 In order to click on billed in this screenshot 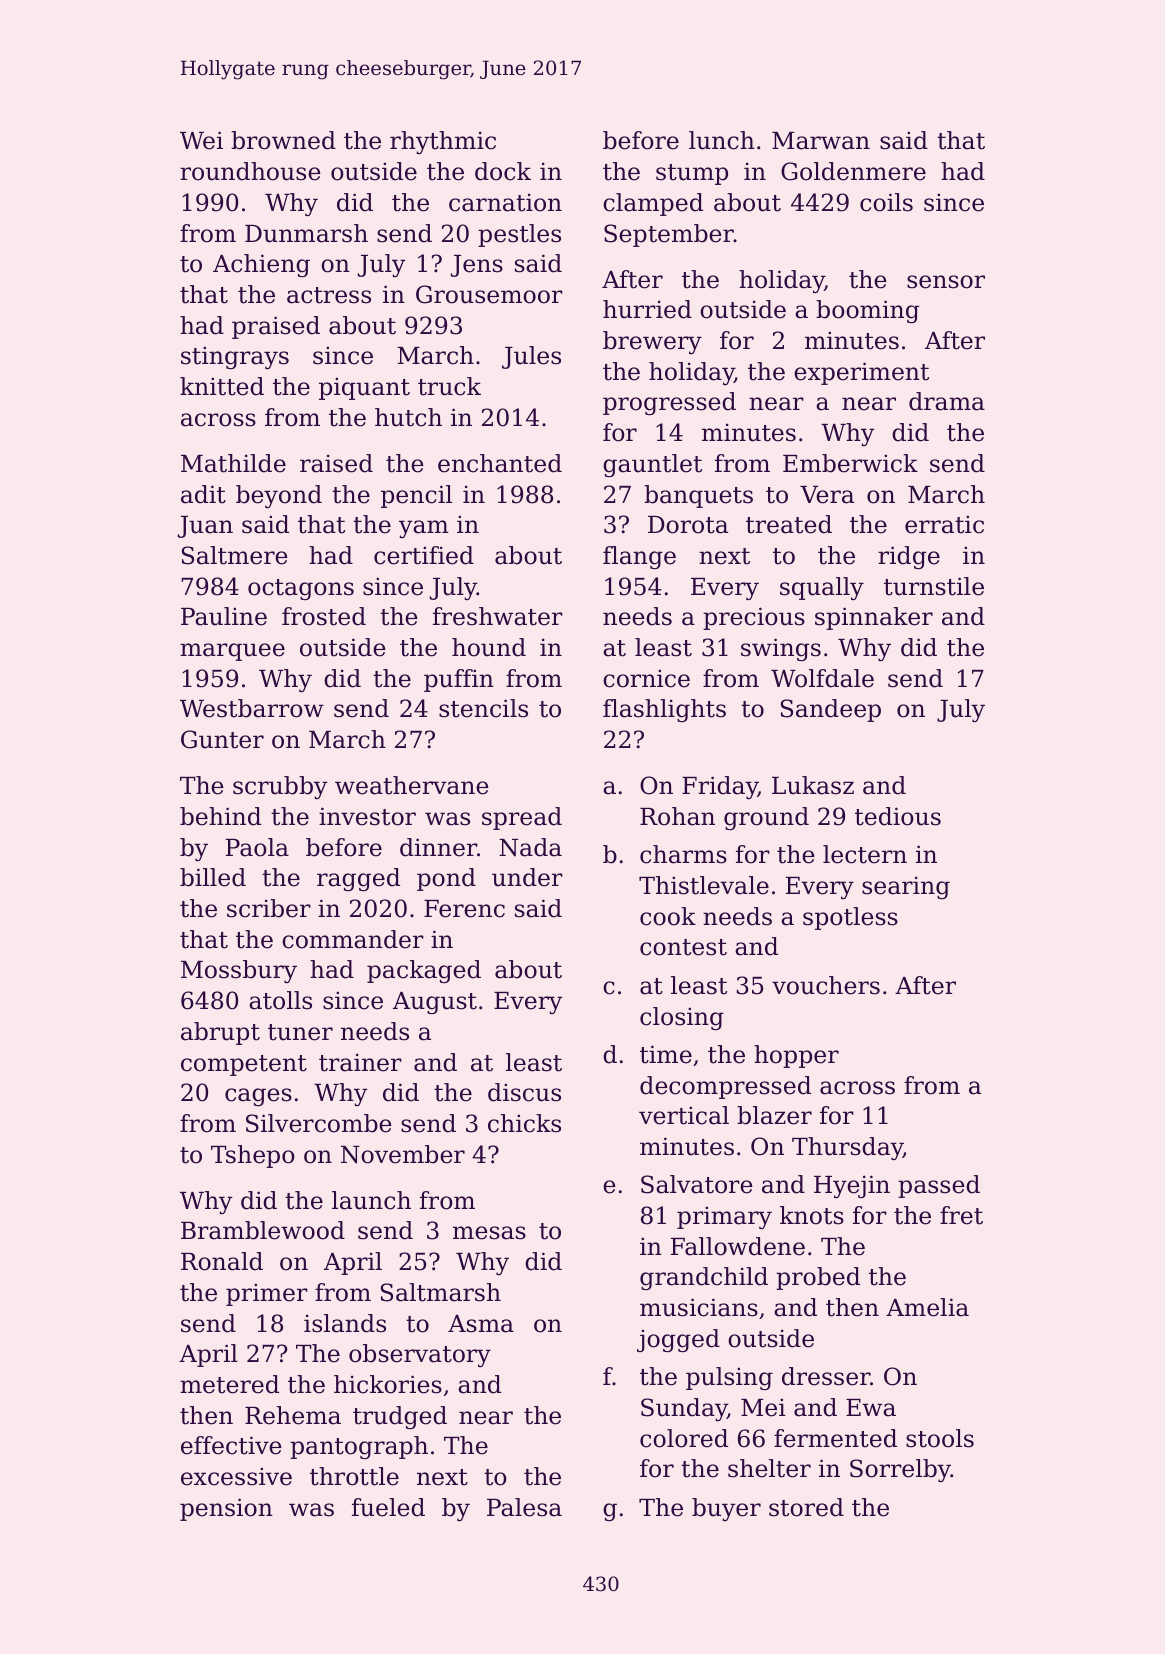, I will do `click(213, 877)`.
